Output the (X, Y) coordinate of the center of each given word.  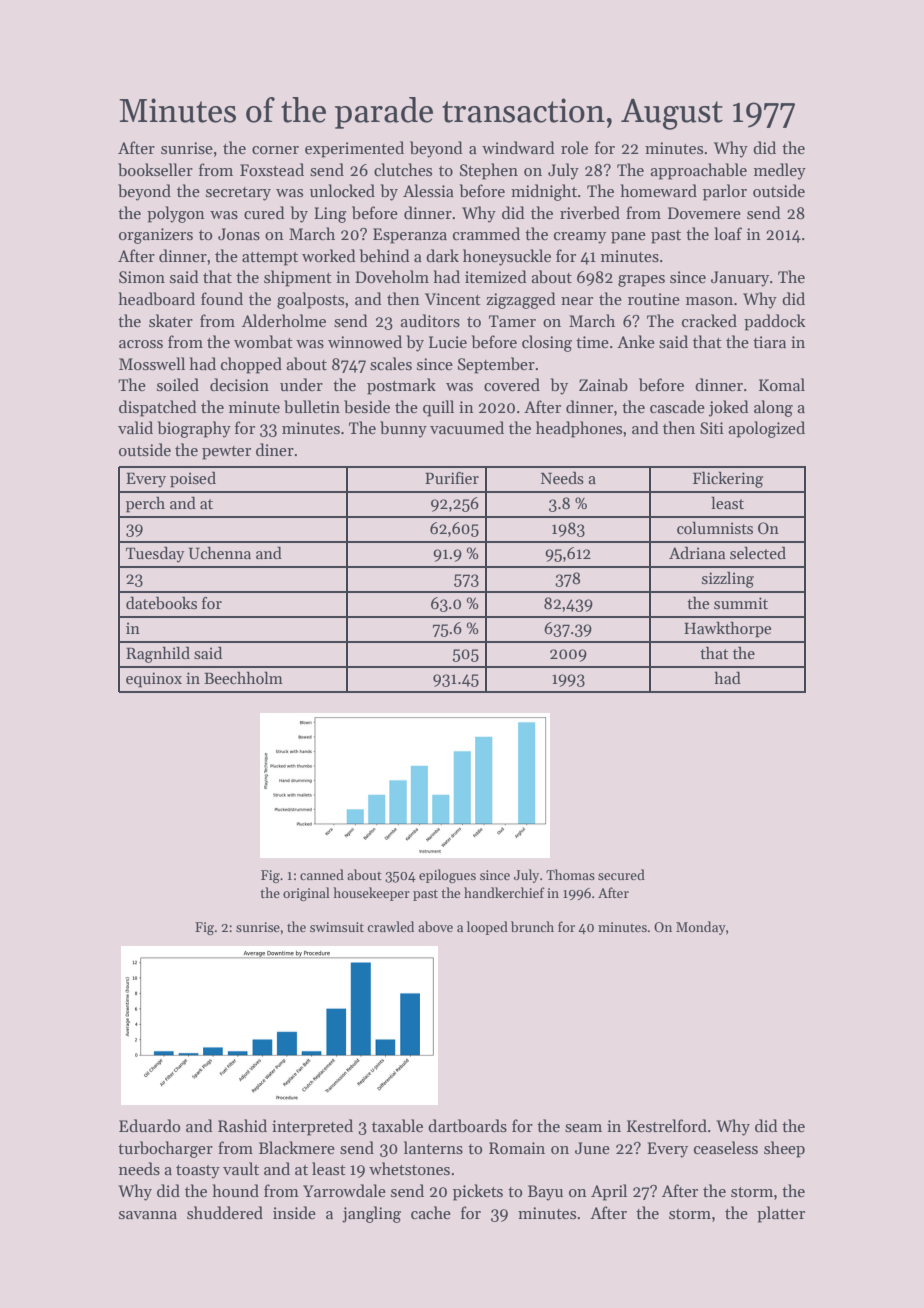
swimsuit (337, 927)
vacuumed (467, 427)
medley (780, 171)
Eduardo (150, 1125)
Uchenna (220, 552)
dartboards (467, 1126)
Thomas (570, 874)
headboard (156, 298)
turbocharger (165, 1149)
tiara (769, 342)
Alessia (428, 191)
